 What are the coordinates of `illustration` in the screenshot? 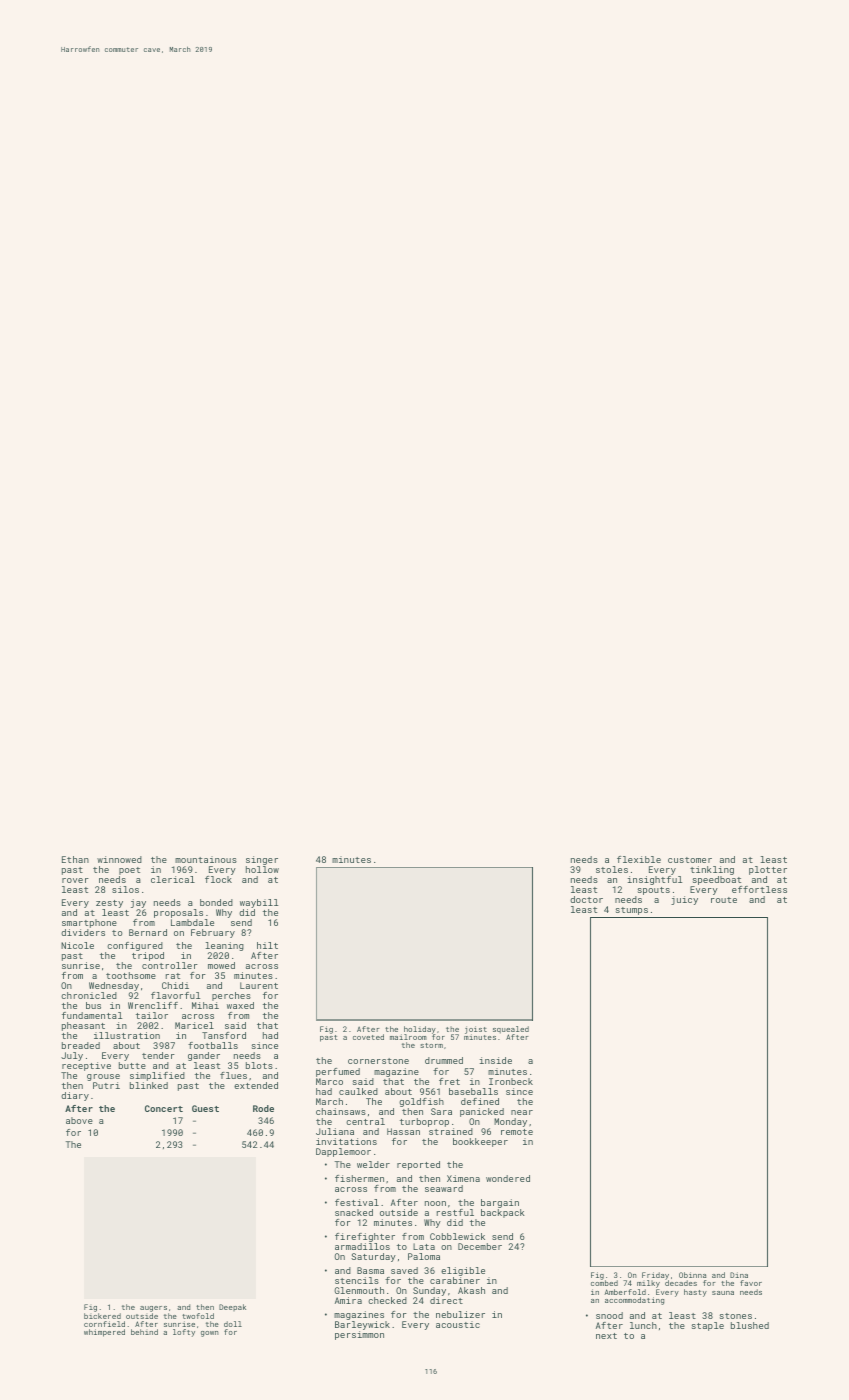 It's located at (127, 1035).
